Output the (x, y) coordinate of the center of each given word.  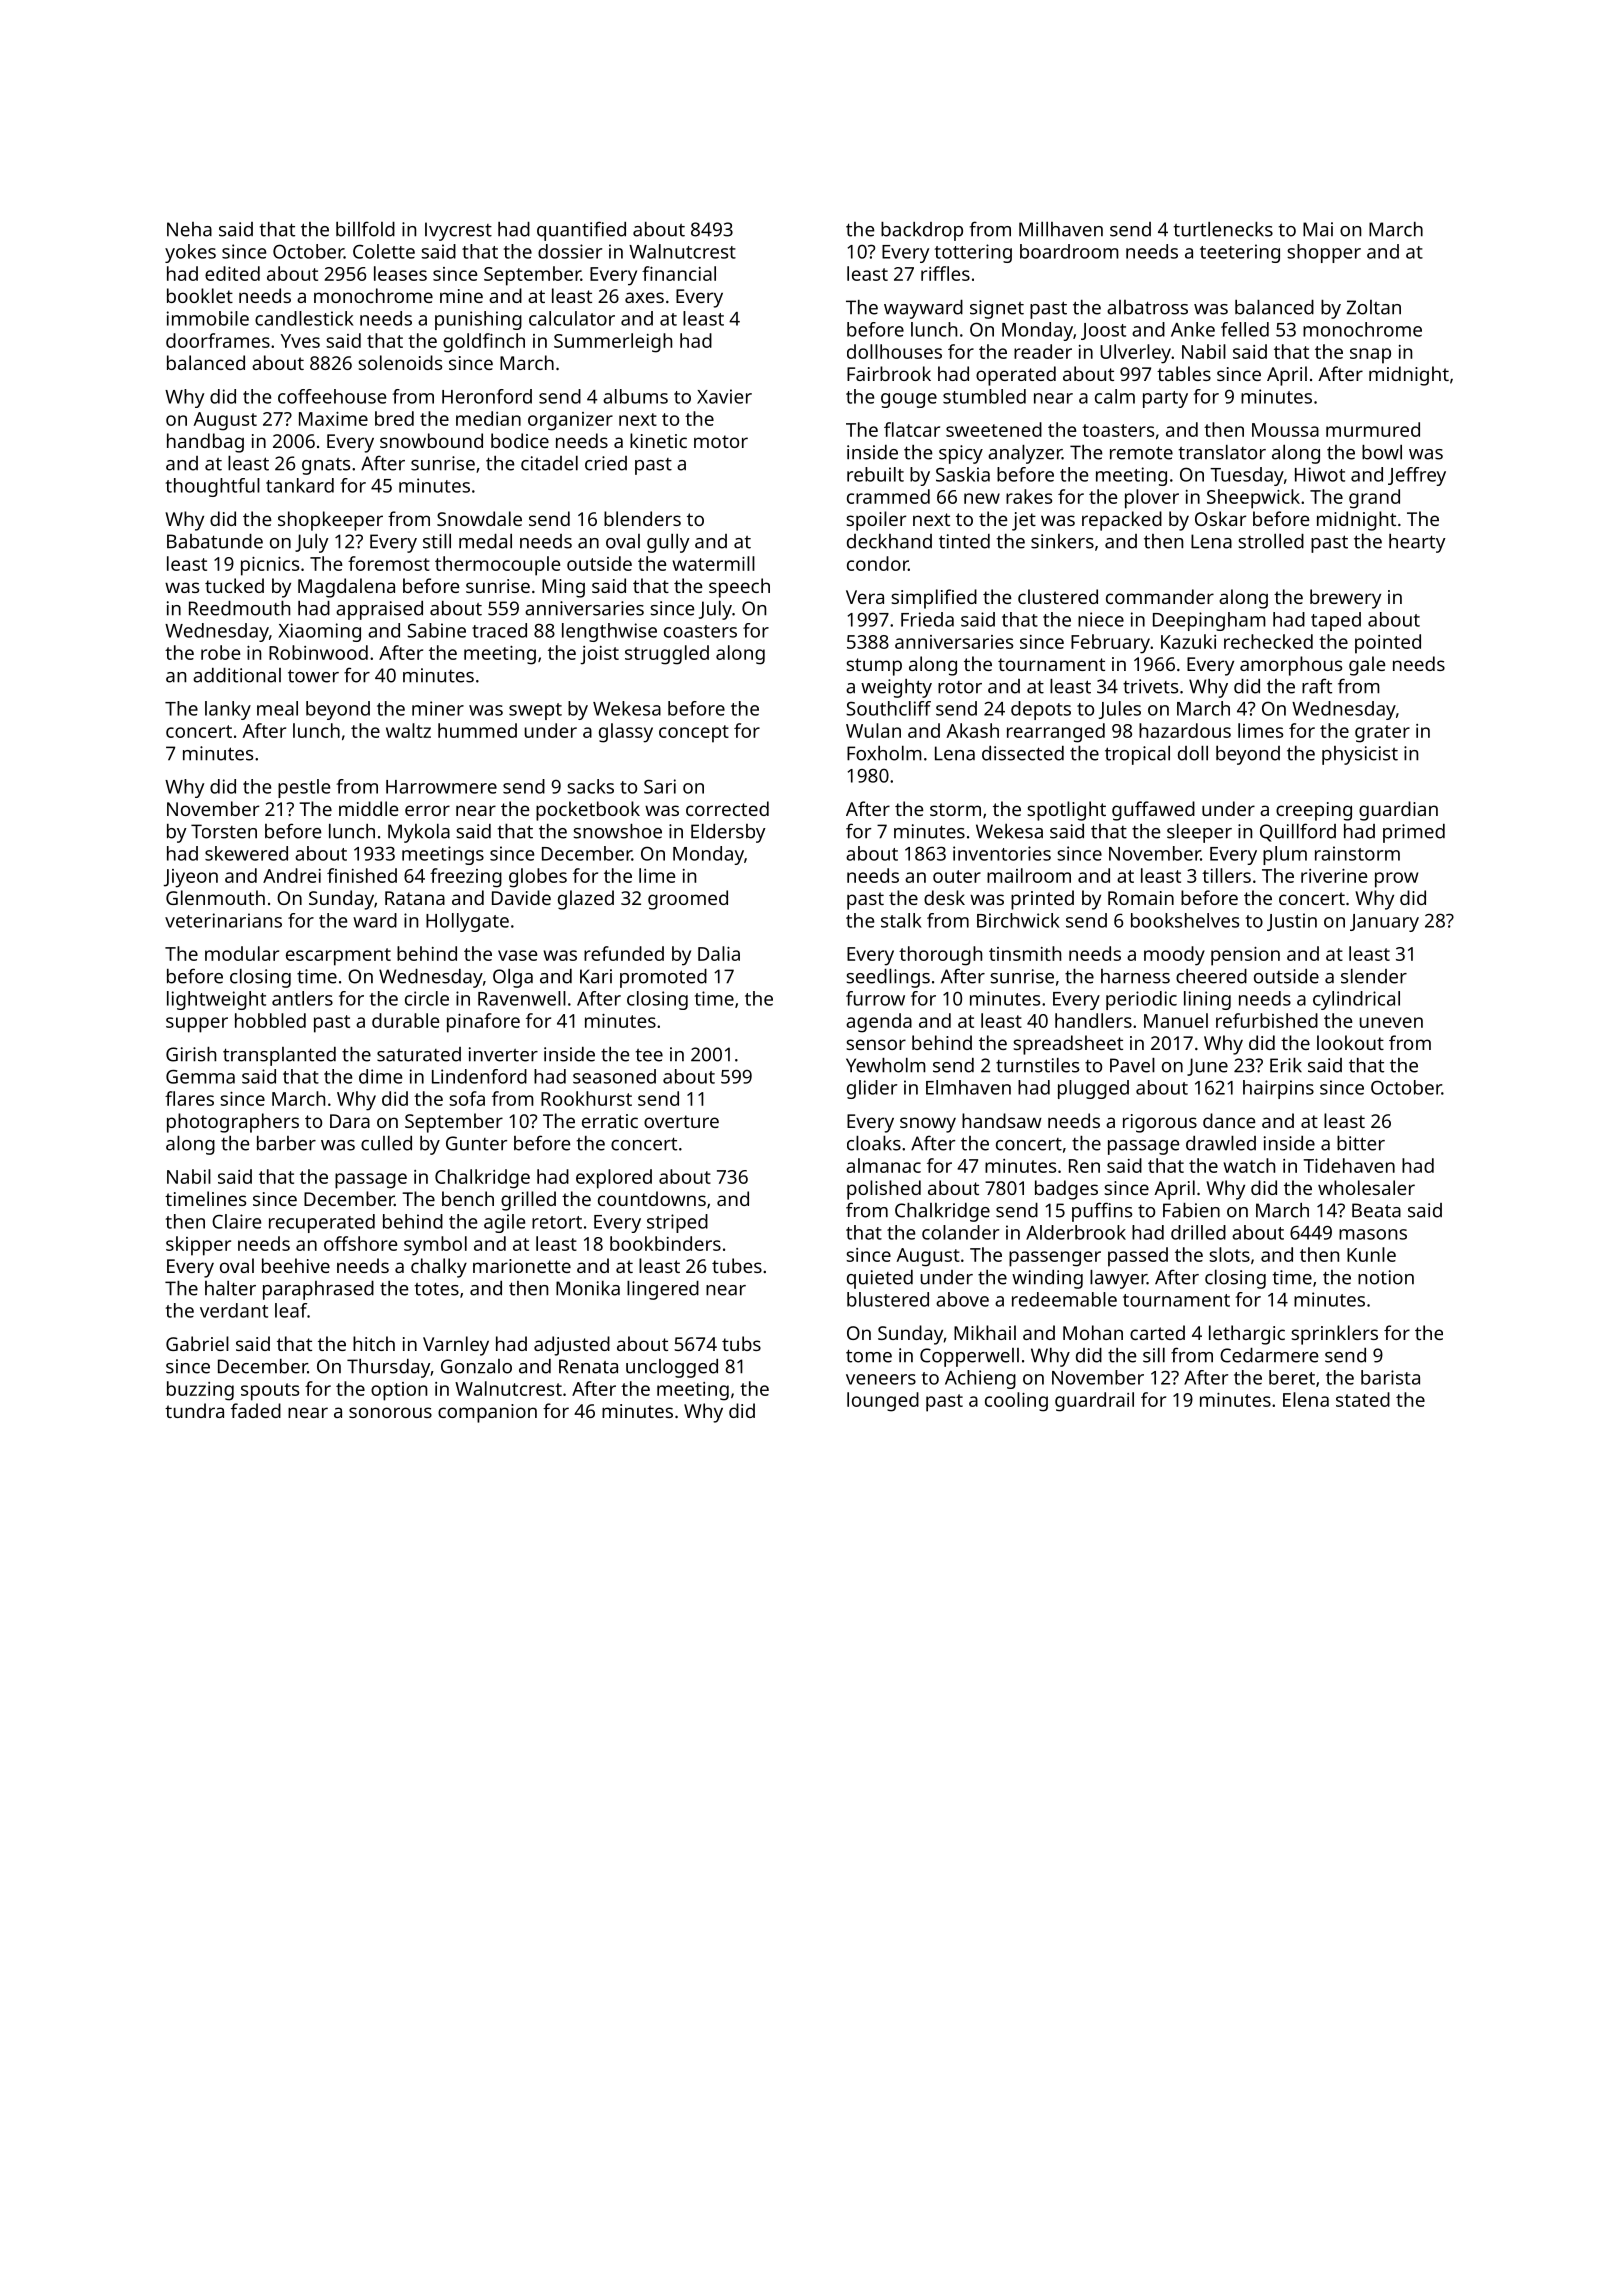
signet (997, 309)
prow (1396, 880)
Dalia (719, 953)
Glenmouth (215, 897)
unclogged (672, 1368)
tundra (194, 1410)
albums (635, 396)
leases (400, 273)
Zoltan (1373, 307)
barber (286, 1143)
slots (1229, 1254)
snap (1370, 356)
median (488, 418)
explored (614, 1179)
